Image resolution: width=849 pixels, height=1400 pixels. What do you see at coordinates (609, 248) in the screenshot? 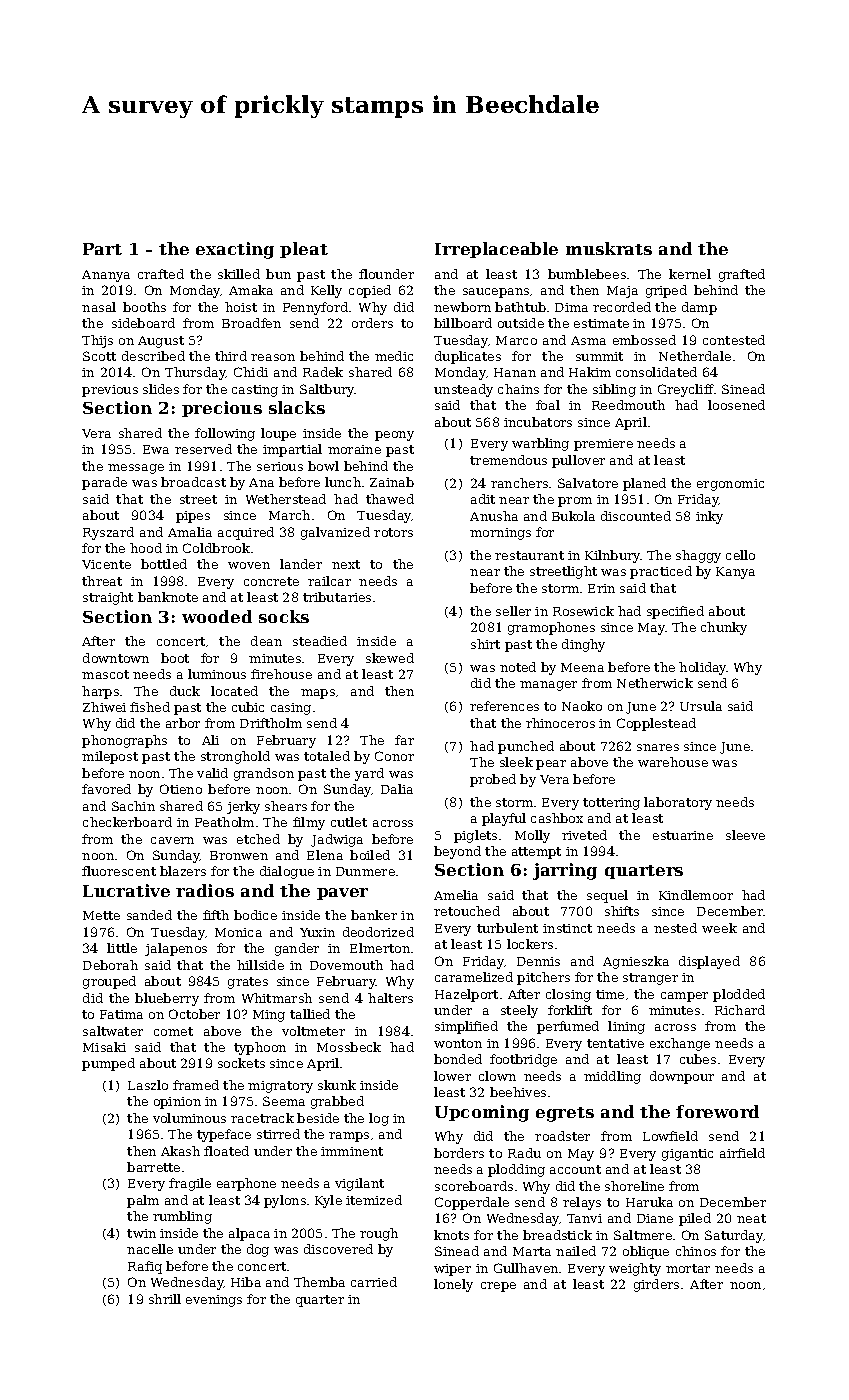
I see `muskrats` at bounding box center [609, 248].
